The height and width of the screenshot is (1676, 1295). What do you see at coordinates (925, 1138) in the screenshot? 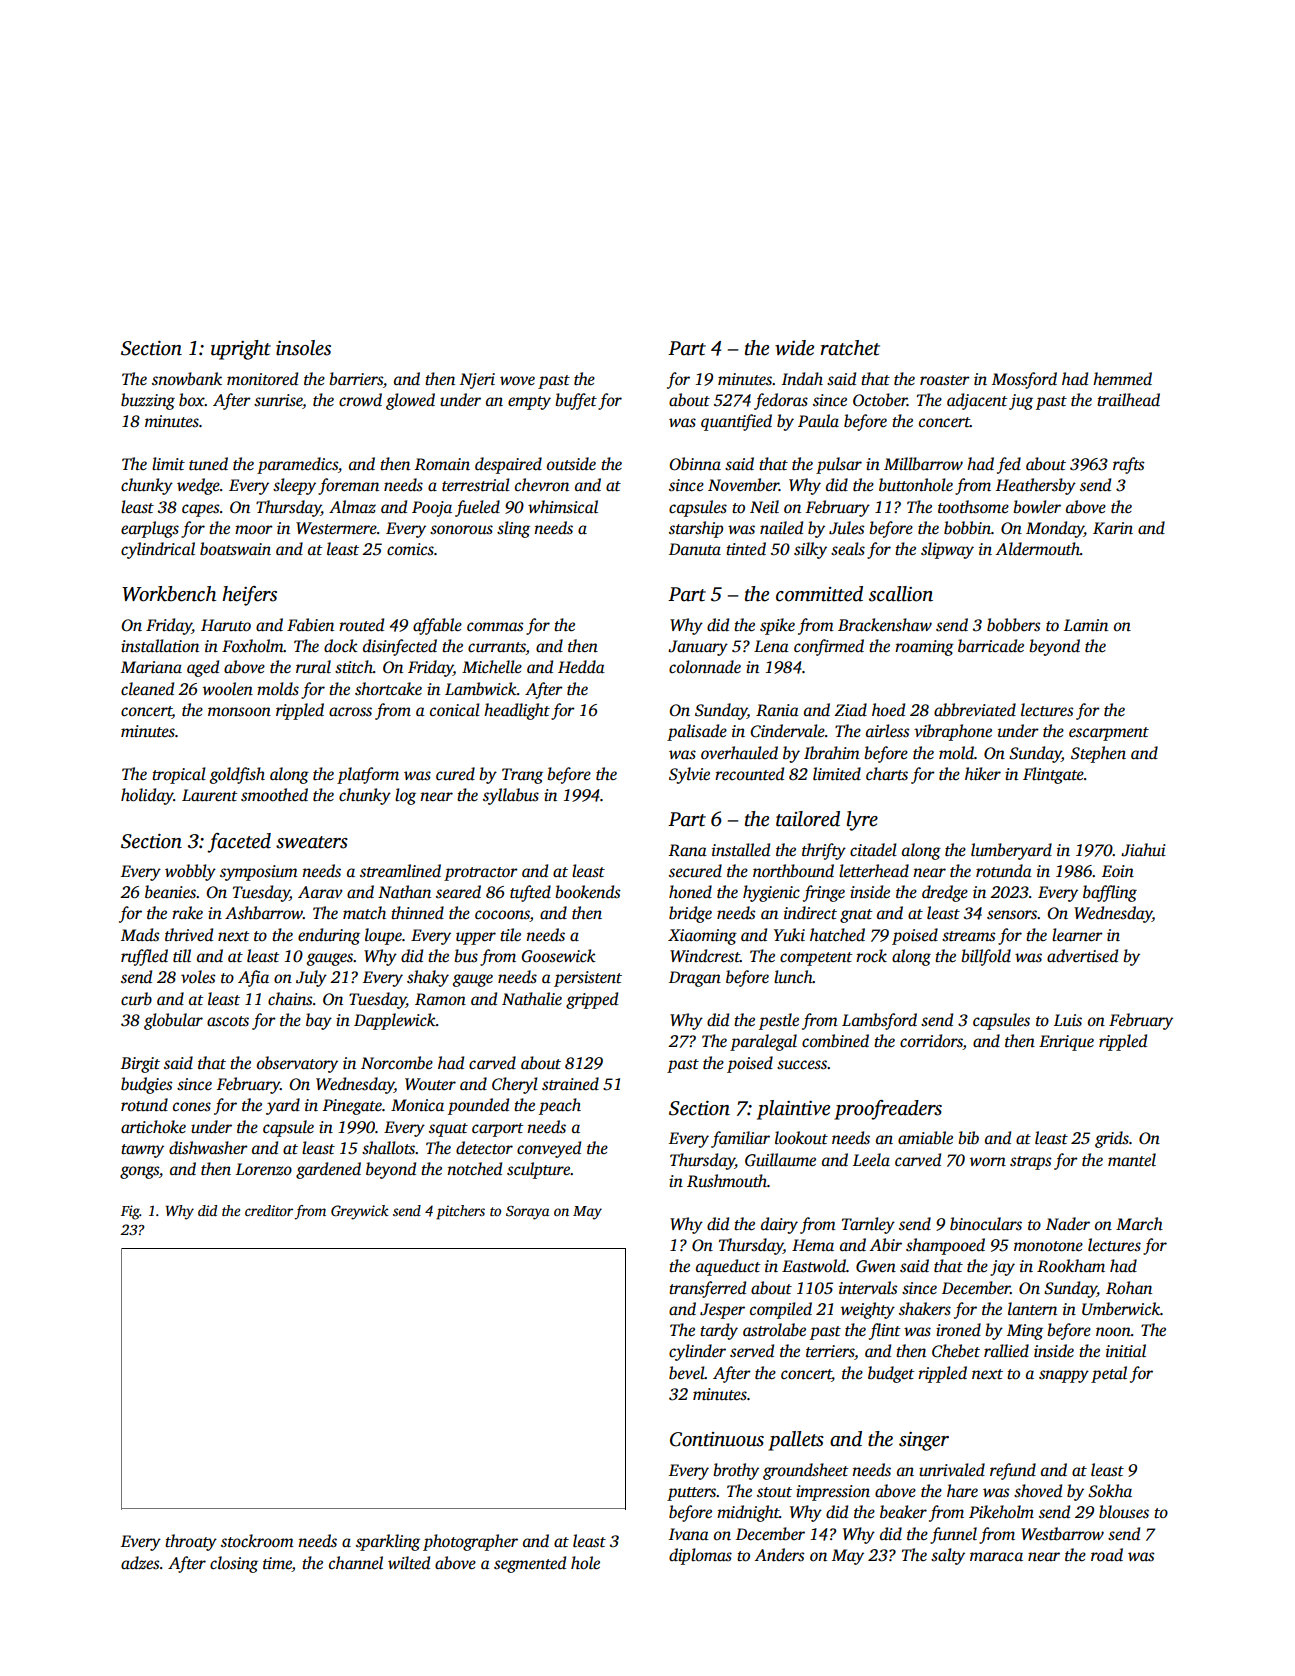
I see `amiable` at bounding box center [925, 1138].
